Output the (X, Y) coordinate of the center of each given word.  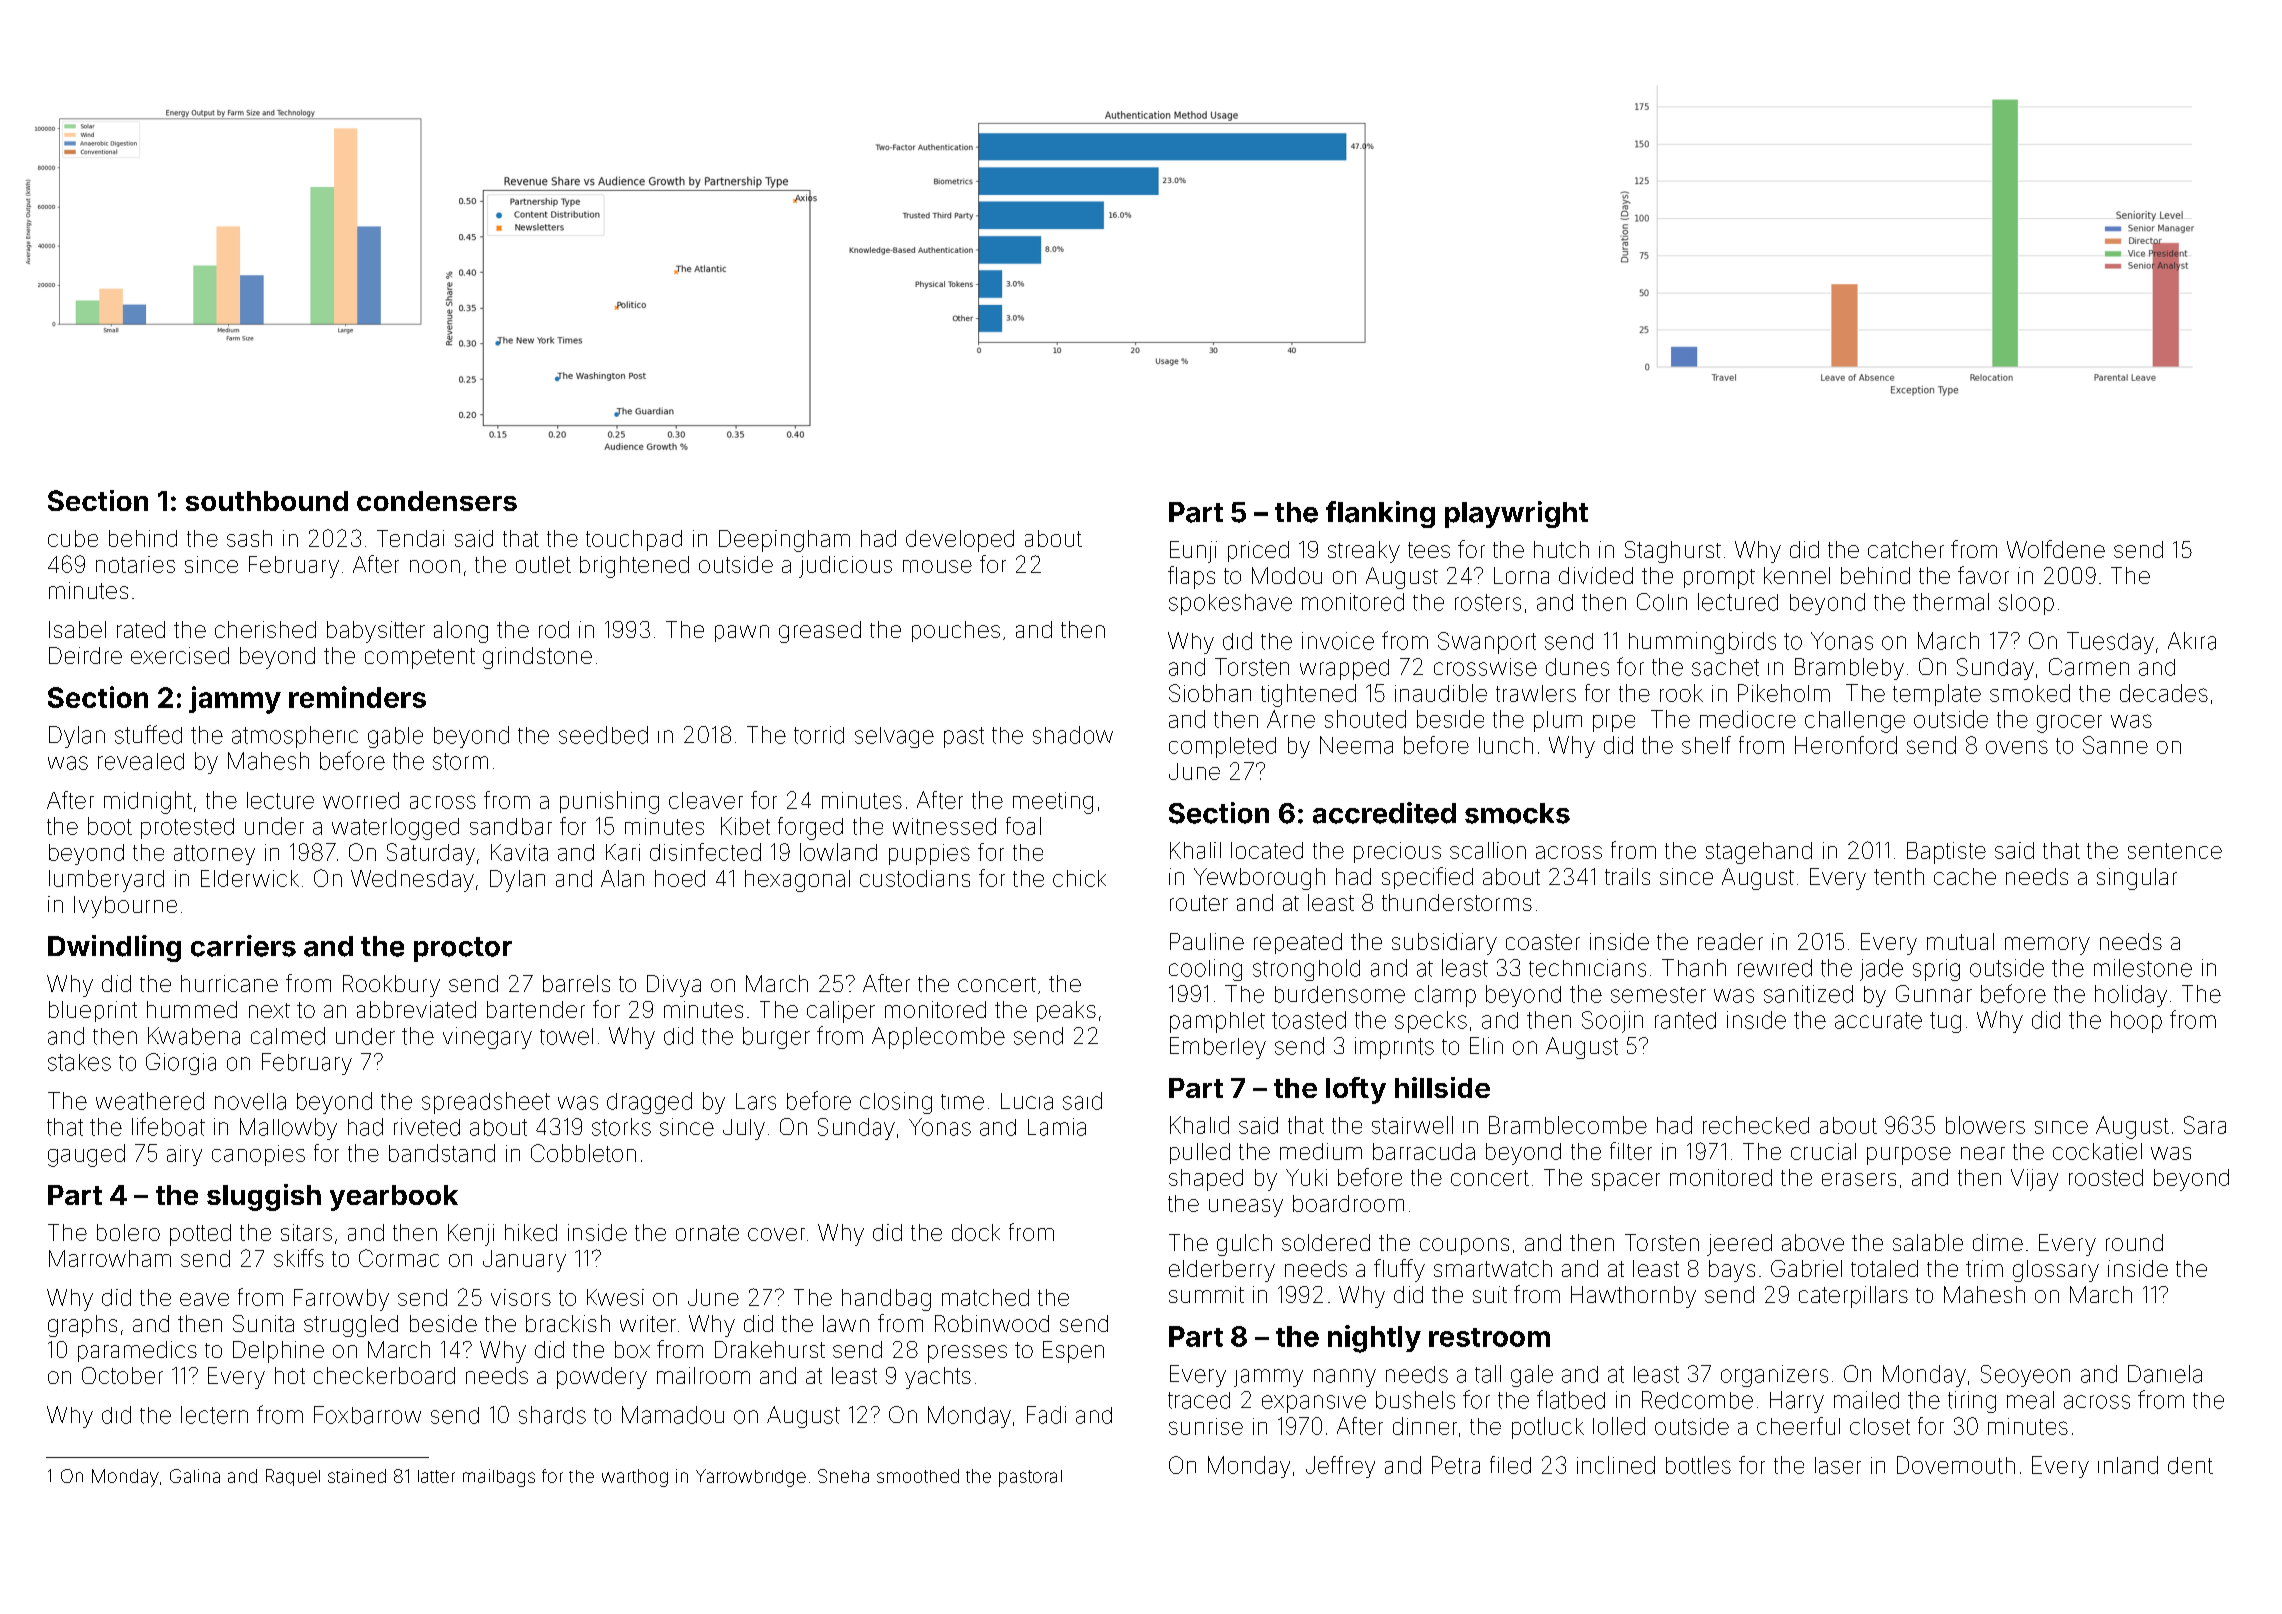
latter (436, 1476)
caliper (841, 1012)
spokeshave (1230, 604)
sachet (1725, 667)
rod (554, 629)
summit (1206, 1294)
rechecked (1756, 1125)
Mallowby (288, 1129)
